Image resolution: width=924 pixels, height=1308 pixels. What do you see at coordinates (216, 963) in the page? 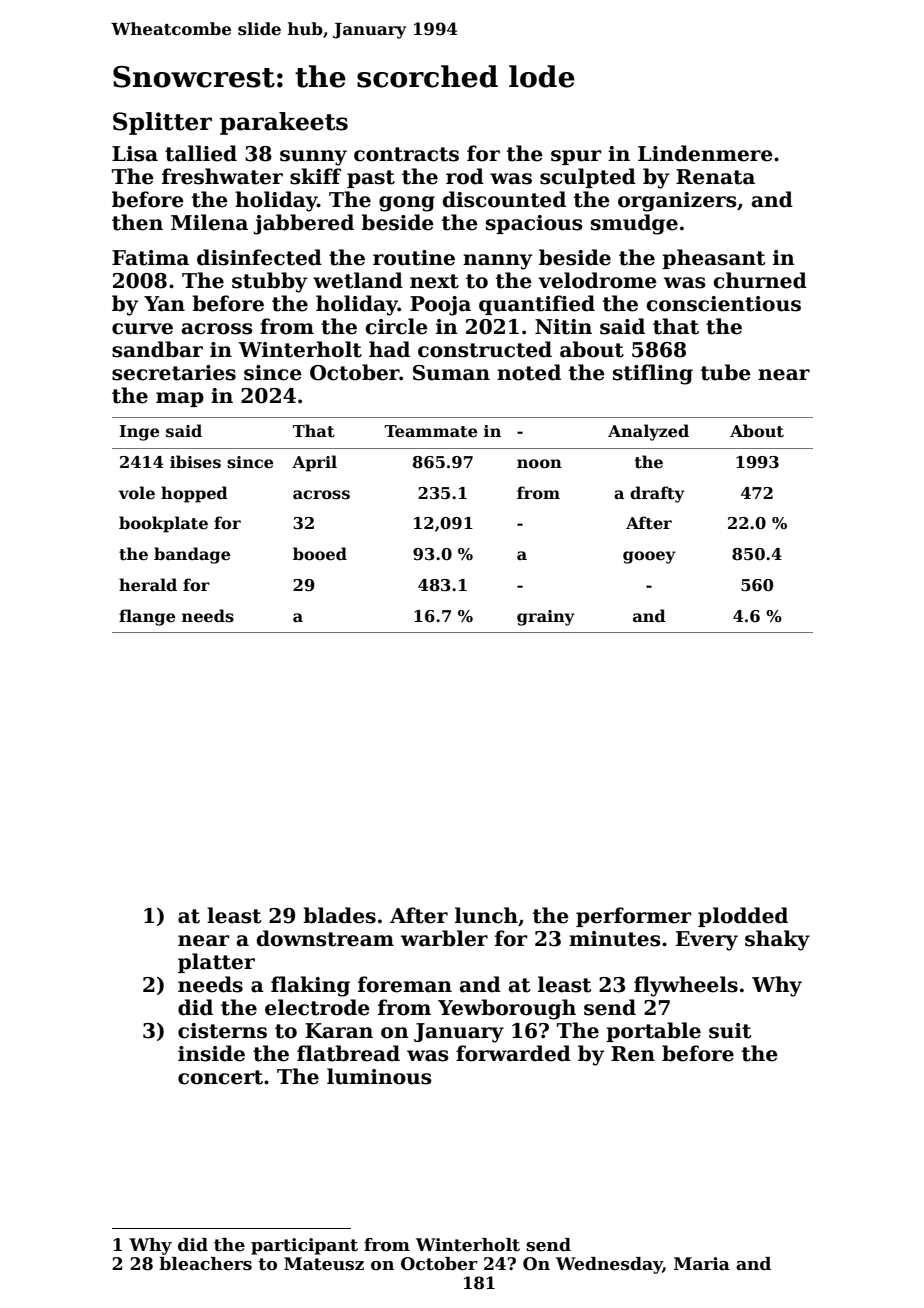
I see `platter` at bounding box center [216, 963].
